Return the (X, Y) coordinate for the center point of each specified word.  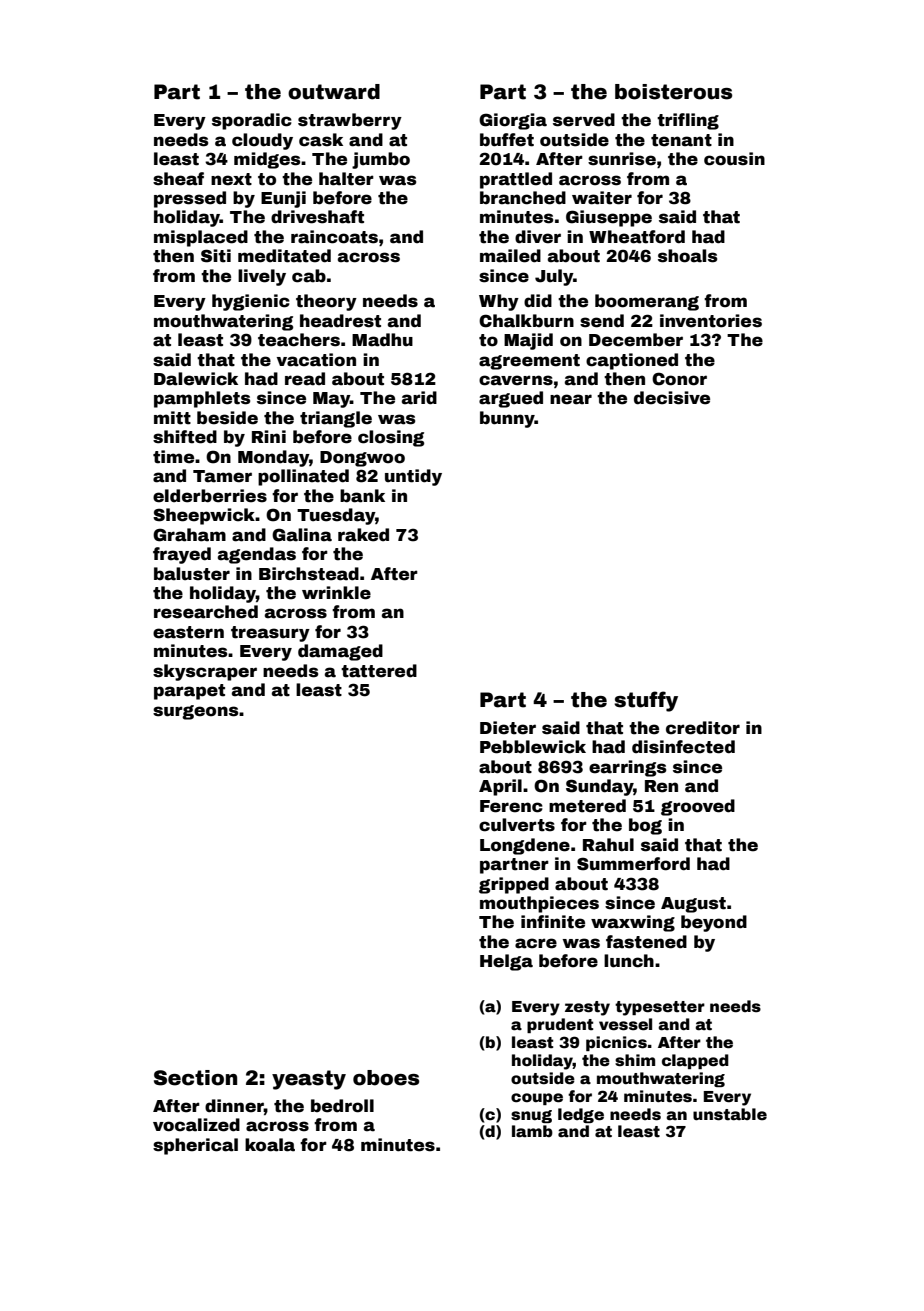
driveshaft (317, 217)
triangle (336, 419)
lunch (629, 961)
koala (270, 1145)
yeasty (309, 1080)
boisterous (673, 92)
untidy (413, 477)
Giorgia (513, 121)
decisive (672, 398)
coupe (537, 1099)
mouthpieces (539, 904)
